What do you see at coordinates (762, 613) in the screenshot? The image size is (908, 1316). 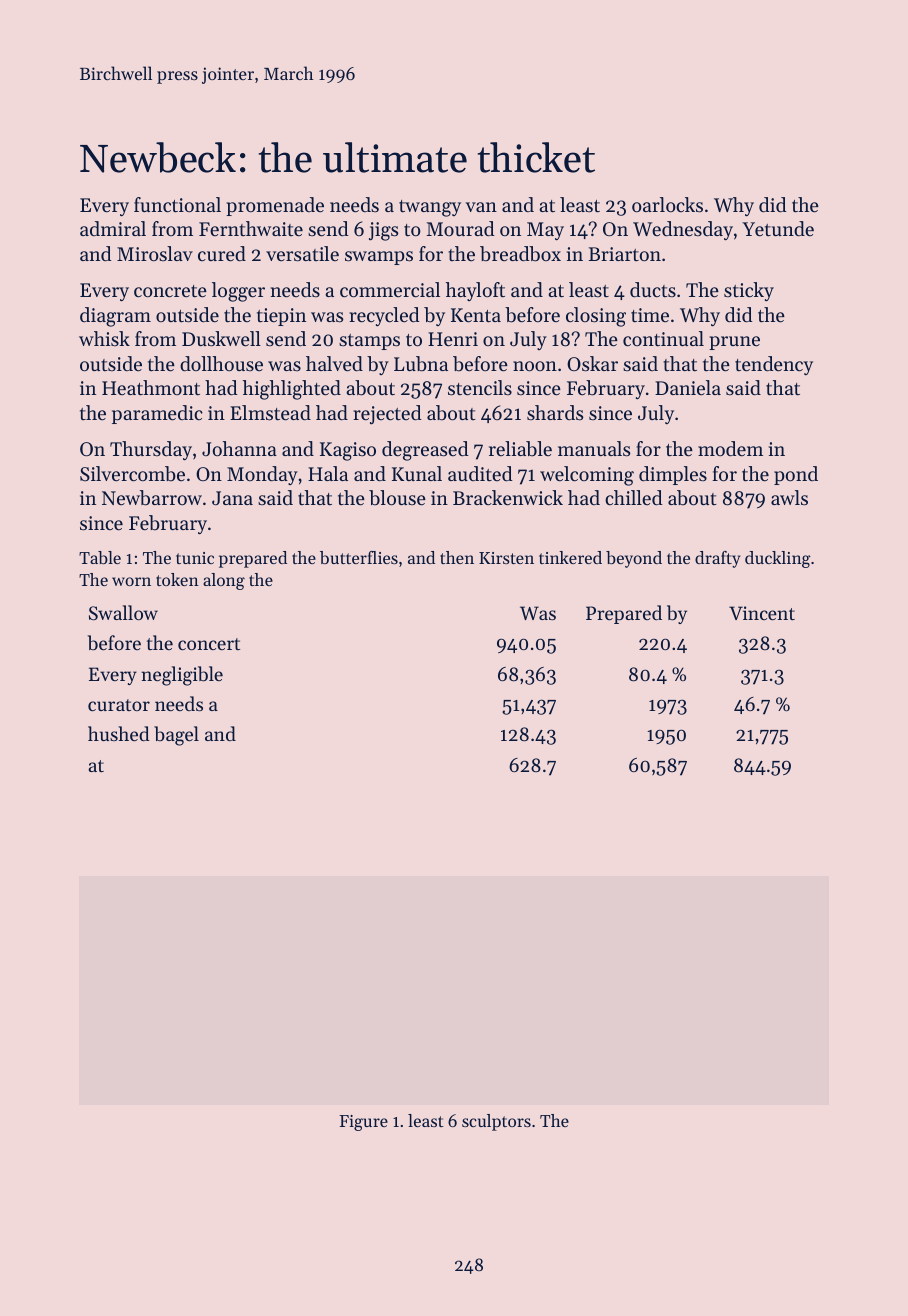 I see `Vincent` at bounding box center [762, 613].
